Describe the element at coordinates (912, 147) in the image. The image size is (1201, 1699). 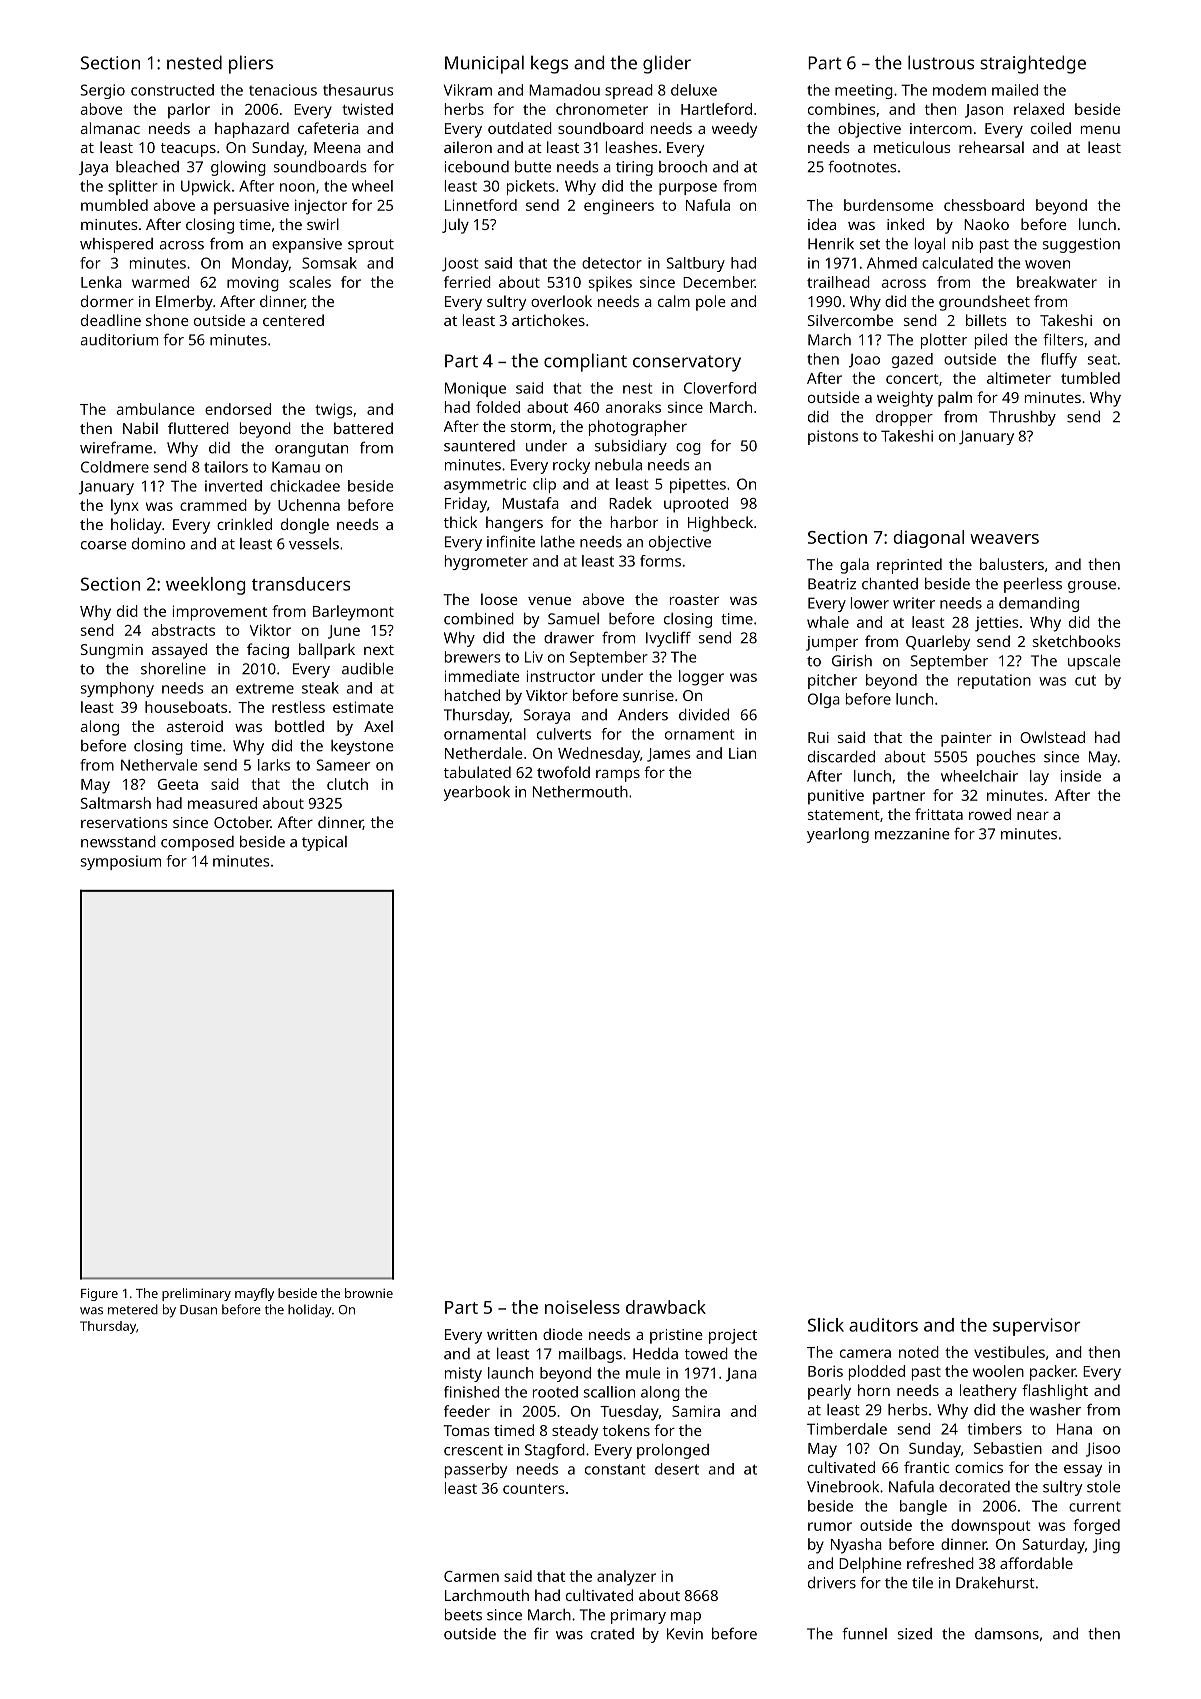
I see `meticulous` at that location.
